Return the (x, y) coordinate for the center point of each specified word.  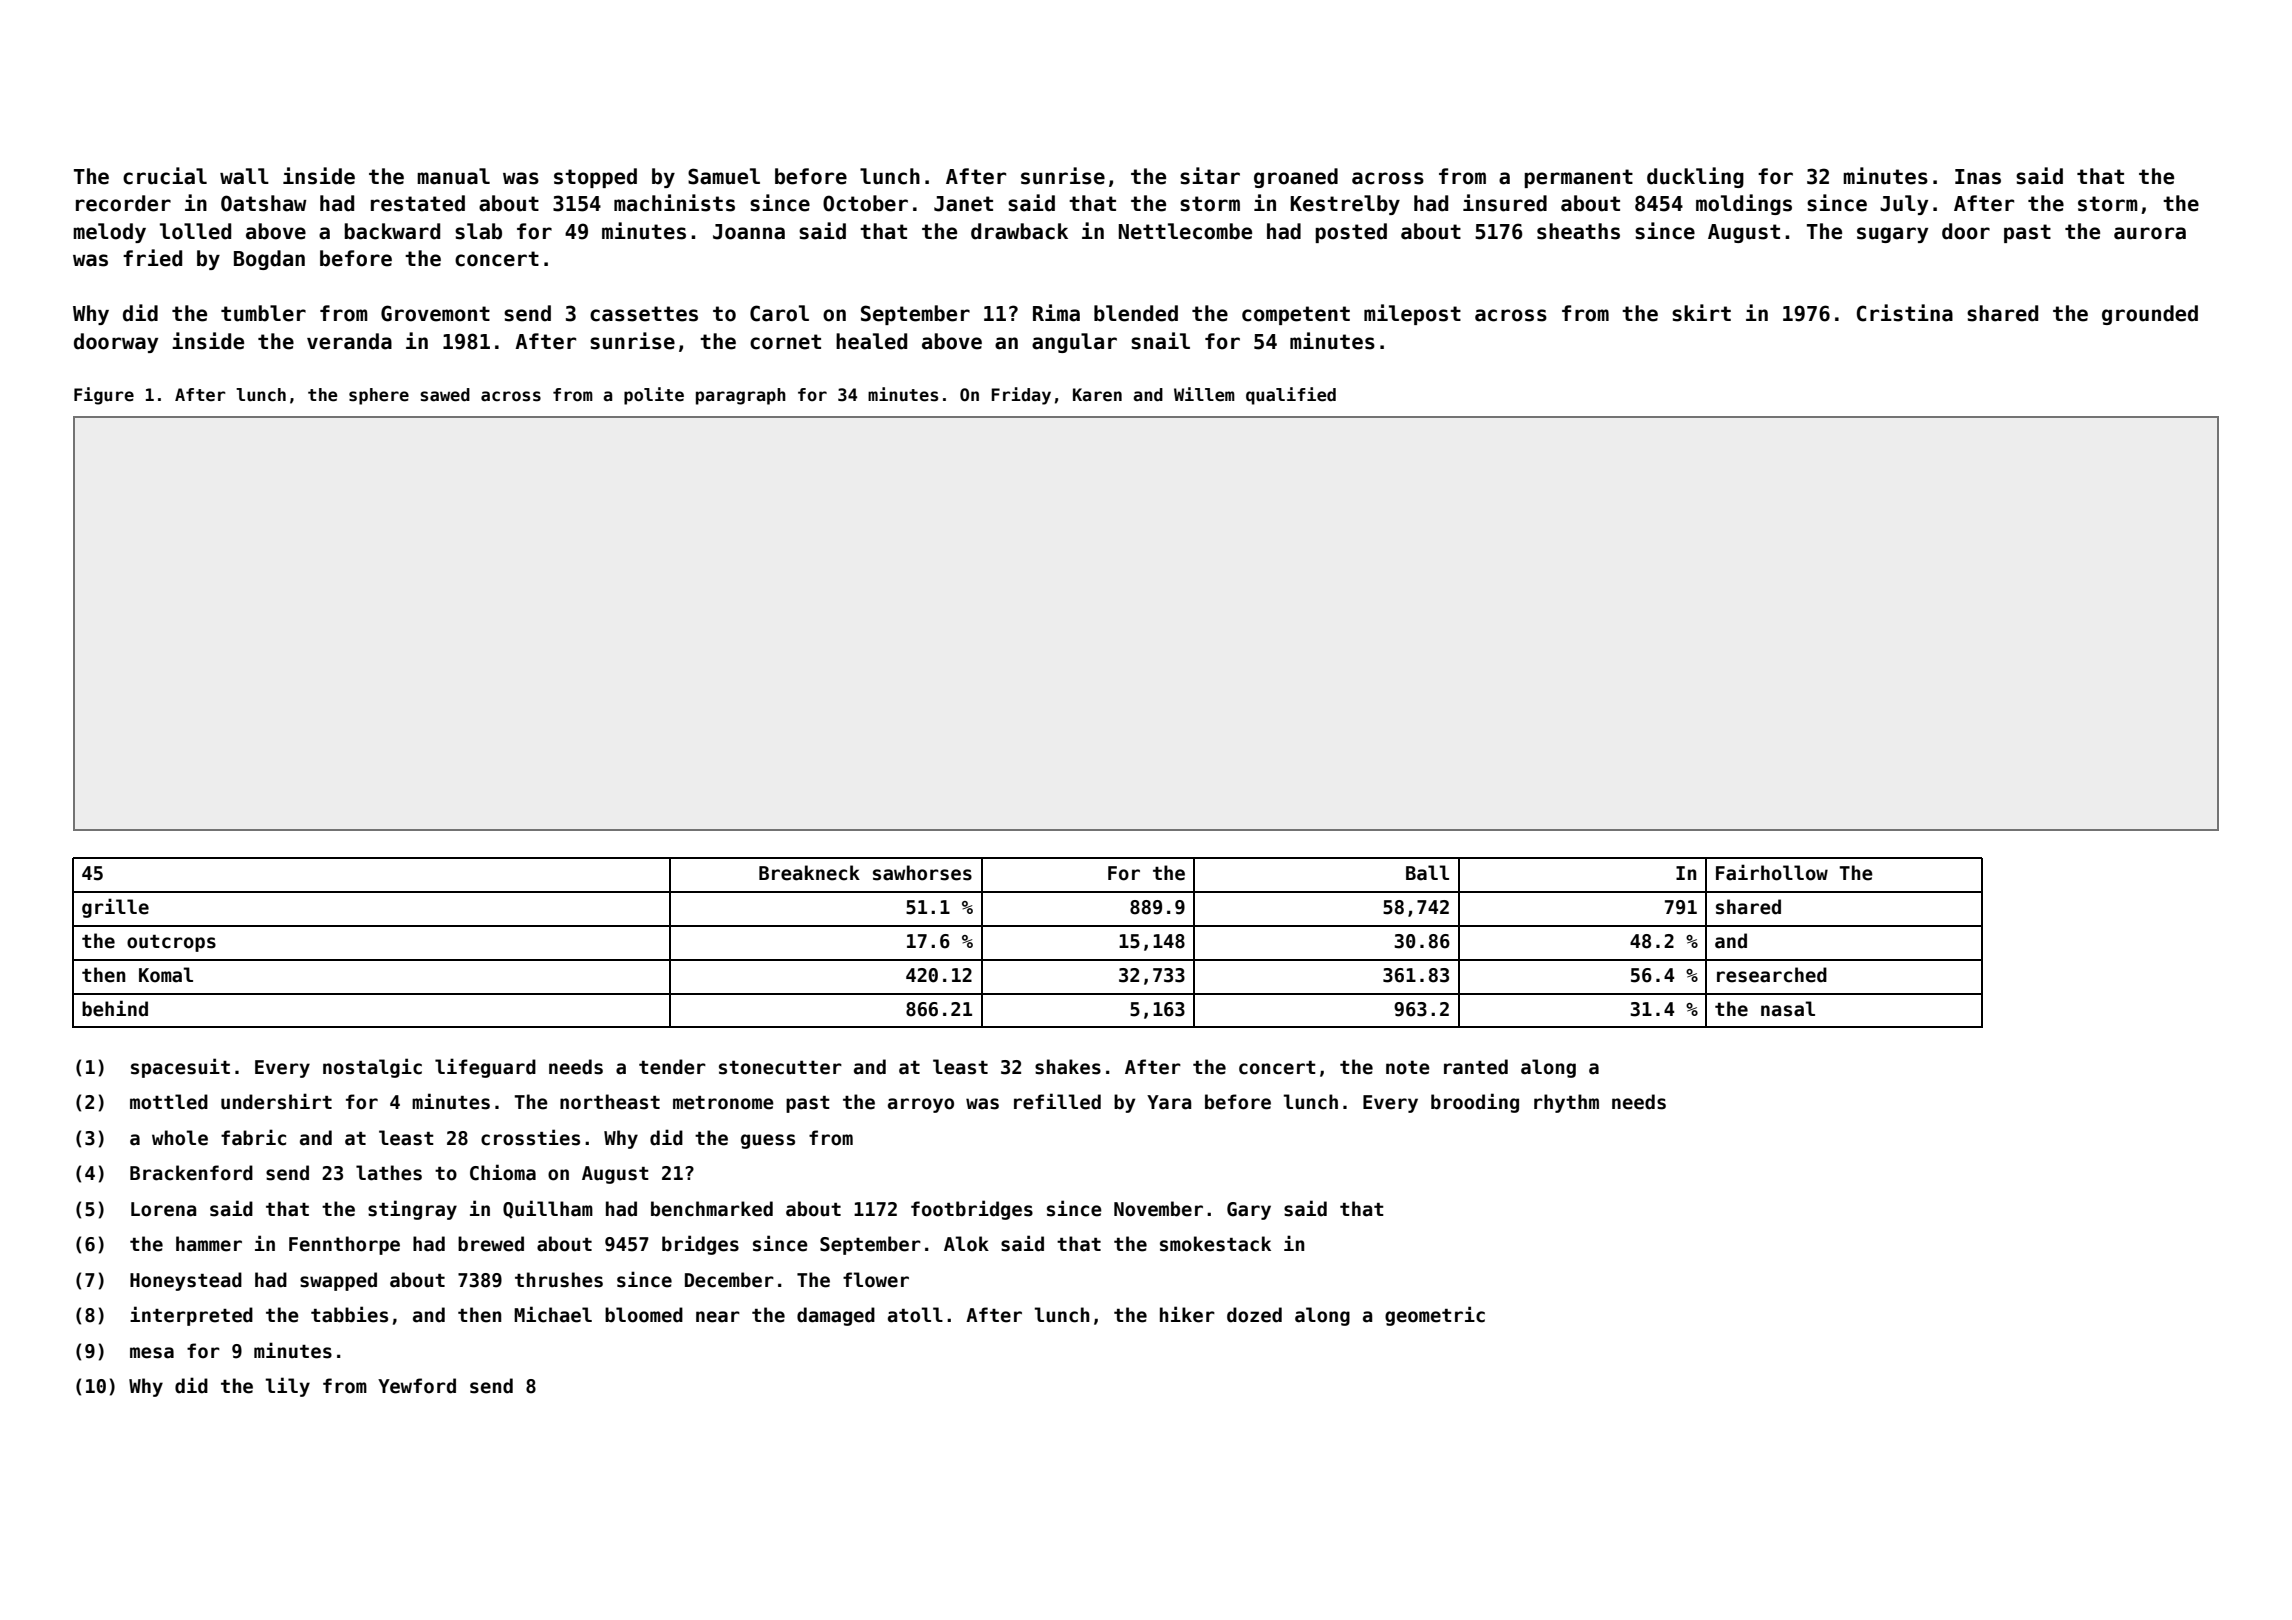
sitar (1210, 176)
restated (418, 203)
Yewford (417, 1386)
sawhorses (922, 873)
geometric (1435, 1316)
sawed (445, 395)
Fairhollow (1772, 872)
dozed (1254, 1315)
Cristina (1905, 313)
